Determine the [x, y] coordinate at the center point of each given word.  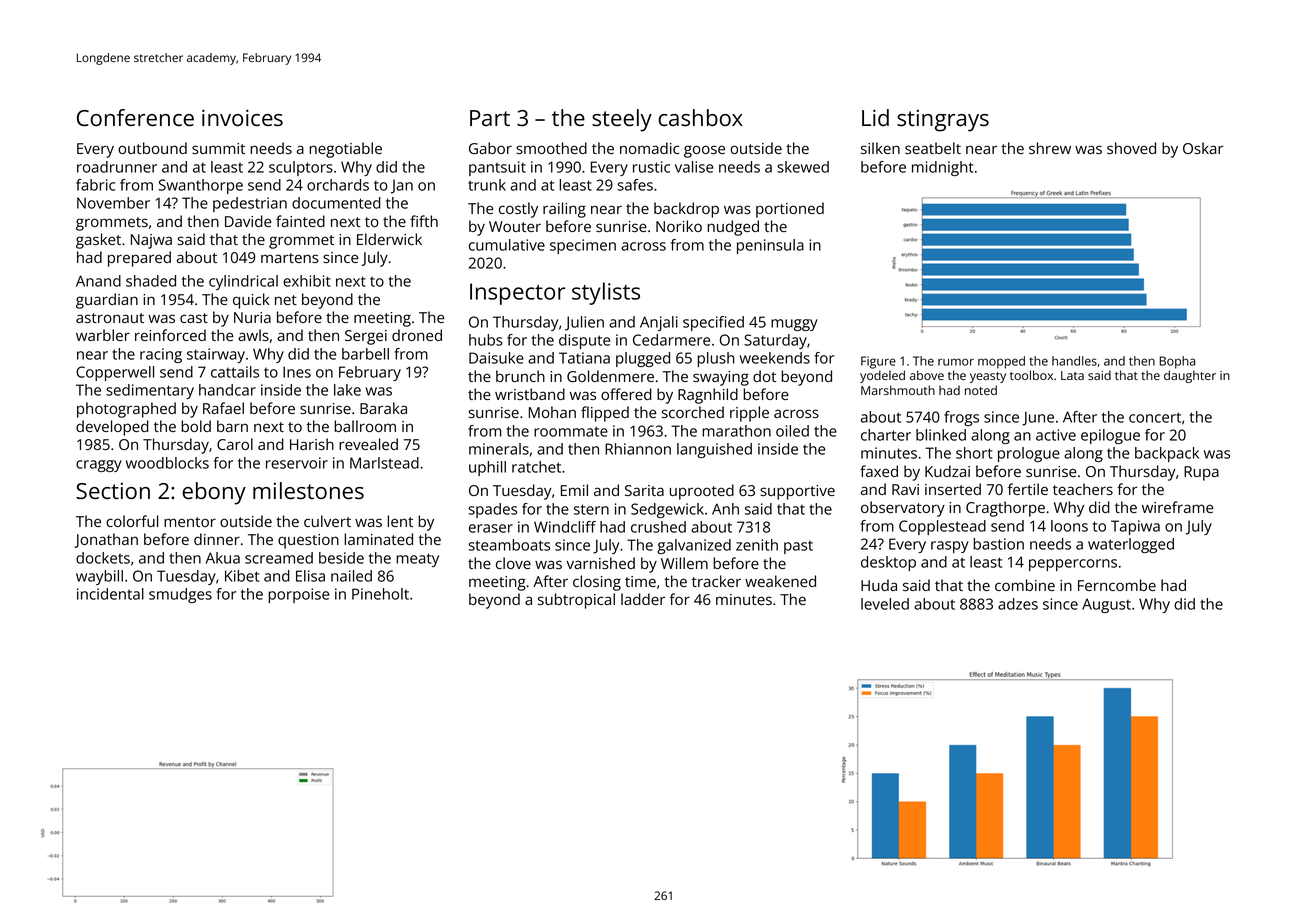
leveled [885, 604]
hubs [486, 340]
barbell [365, 354]
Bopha [1177, 362]
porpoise [298, 595]
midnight [942, 168]
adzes [1018, 604]
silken [880, 148]
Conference [135, 117]
